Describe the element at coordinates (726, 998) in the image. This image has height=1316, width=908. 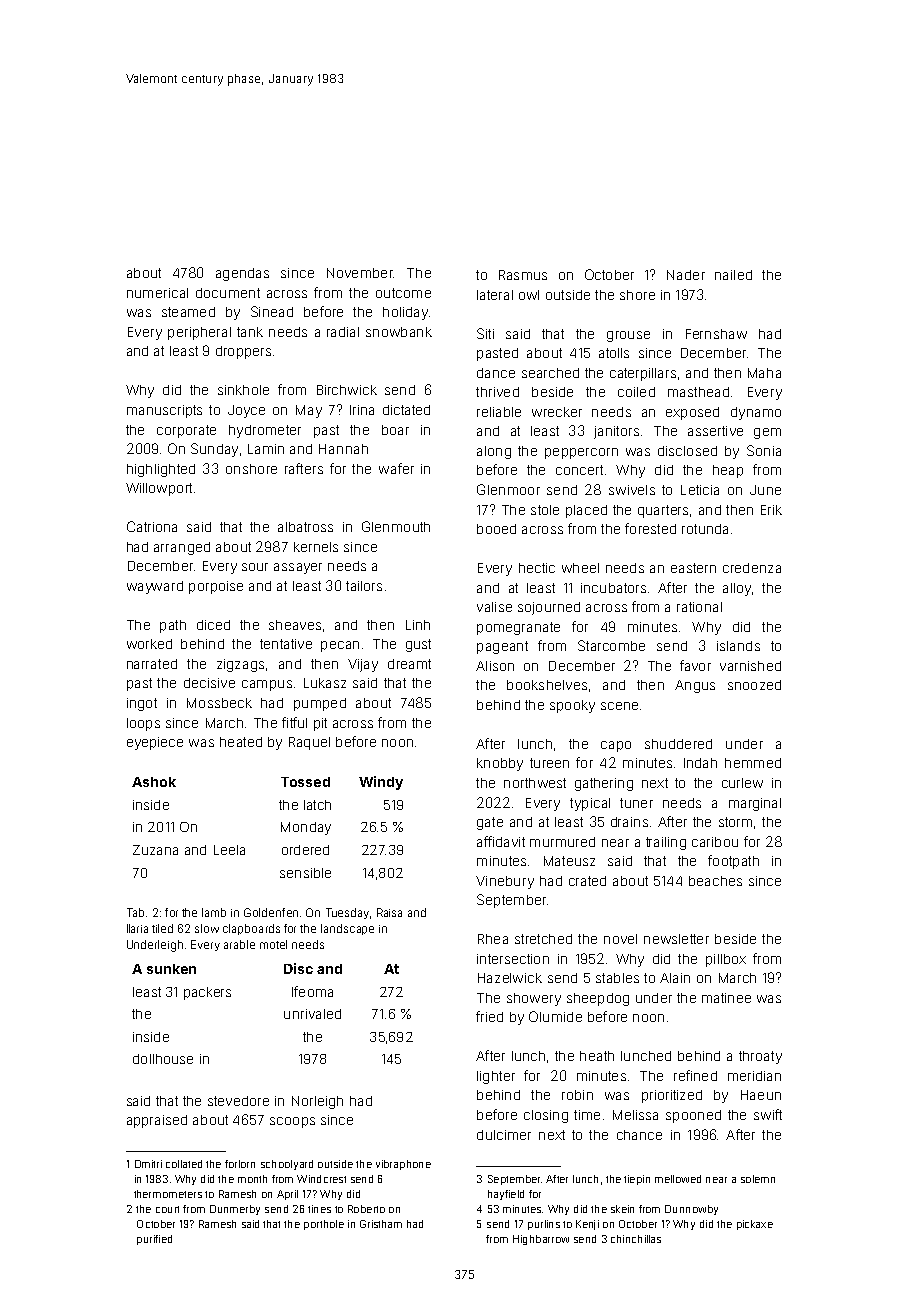
I see `matinee` at that location.
